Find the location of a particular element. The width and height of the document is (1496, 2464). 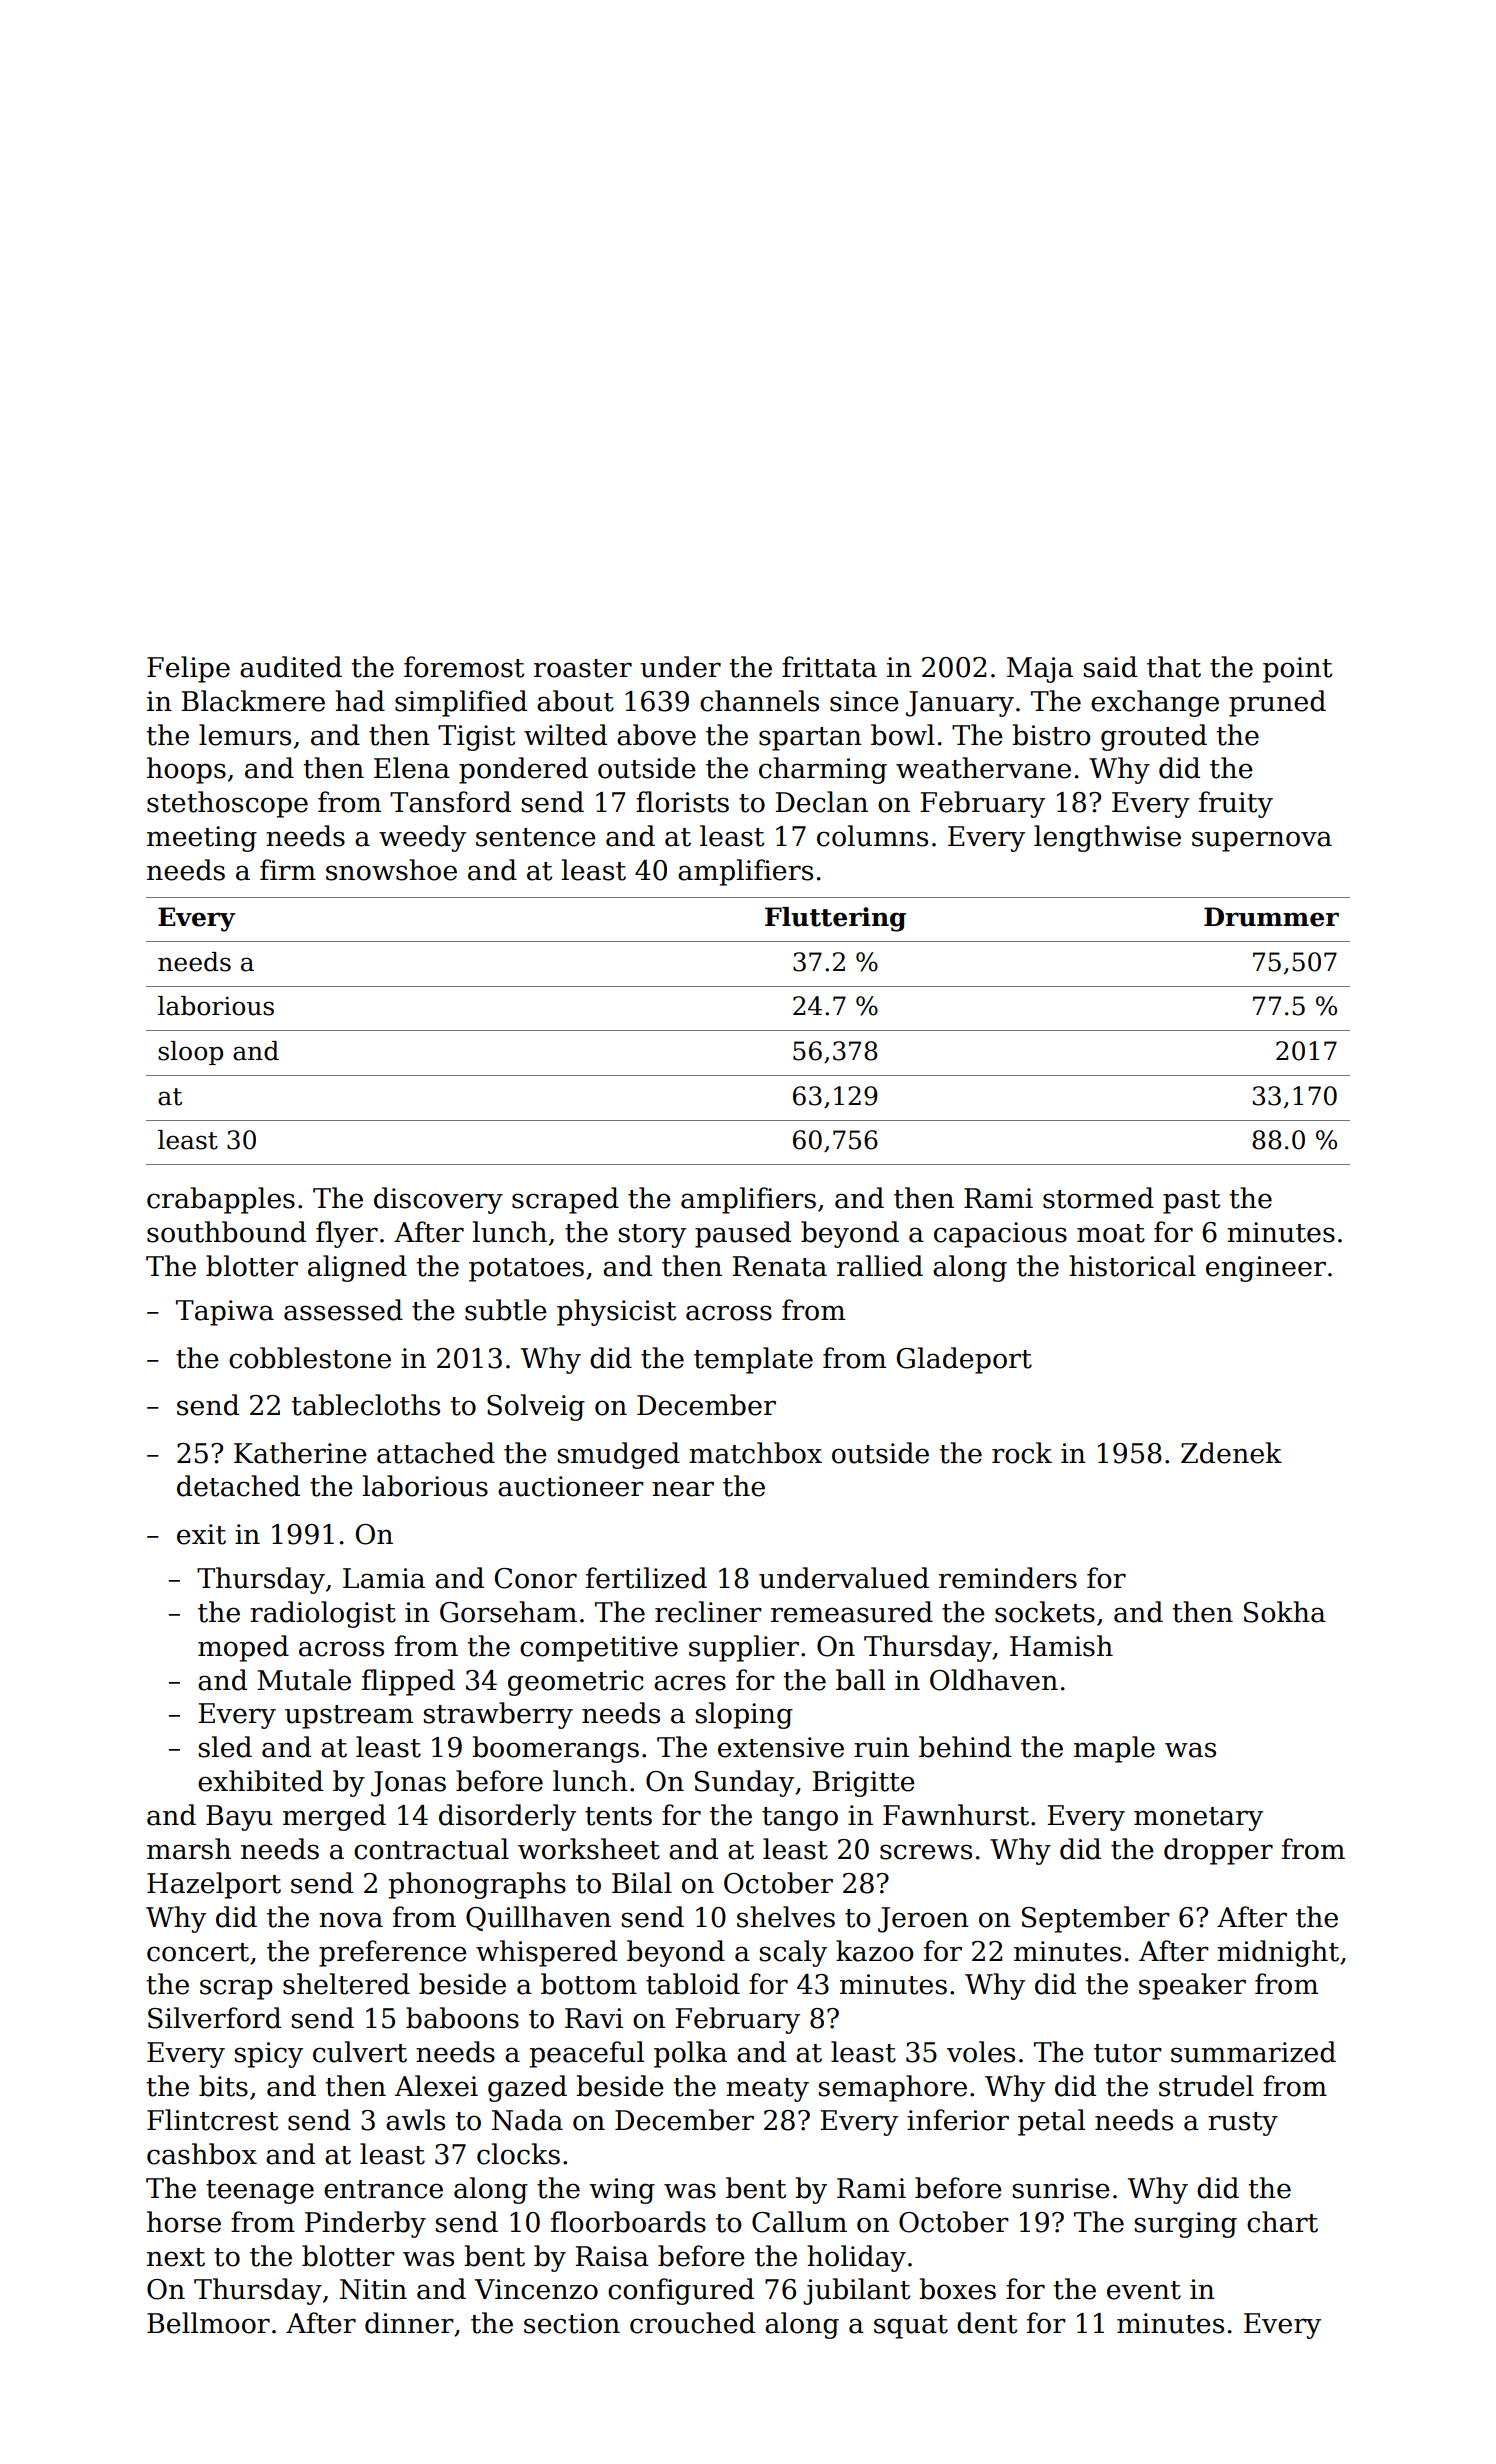

matchbox is located at coordinates (755, 1453).
